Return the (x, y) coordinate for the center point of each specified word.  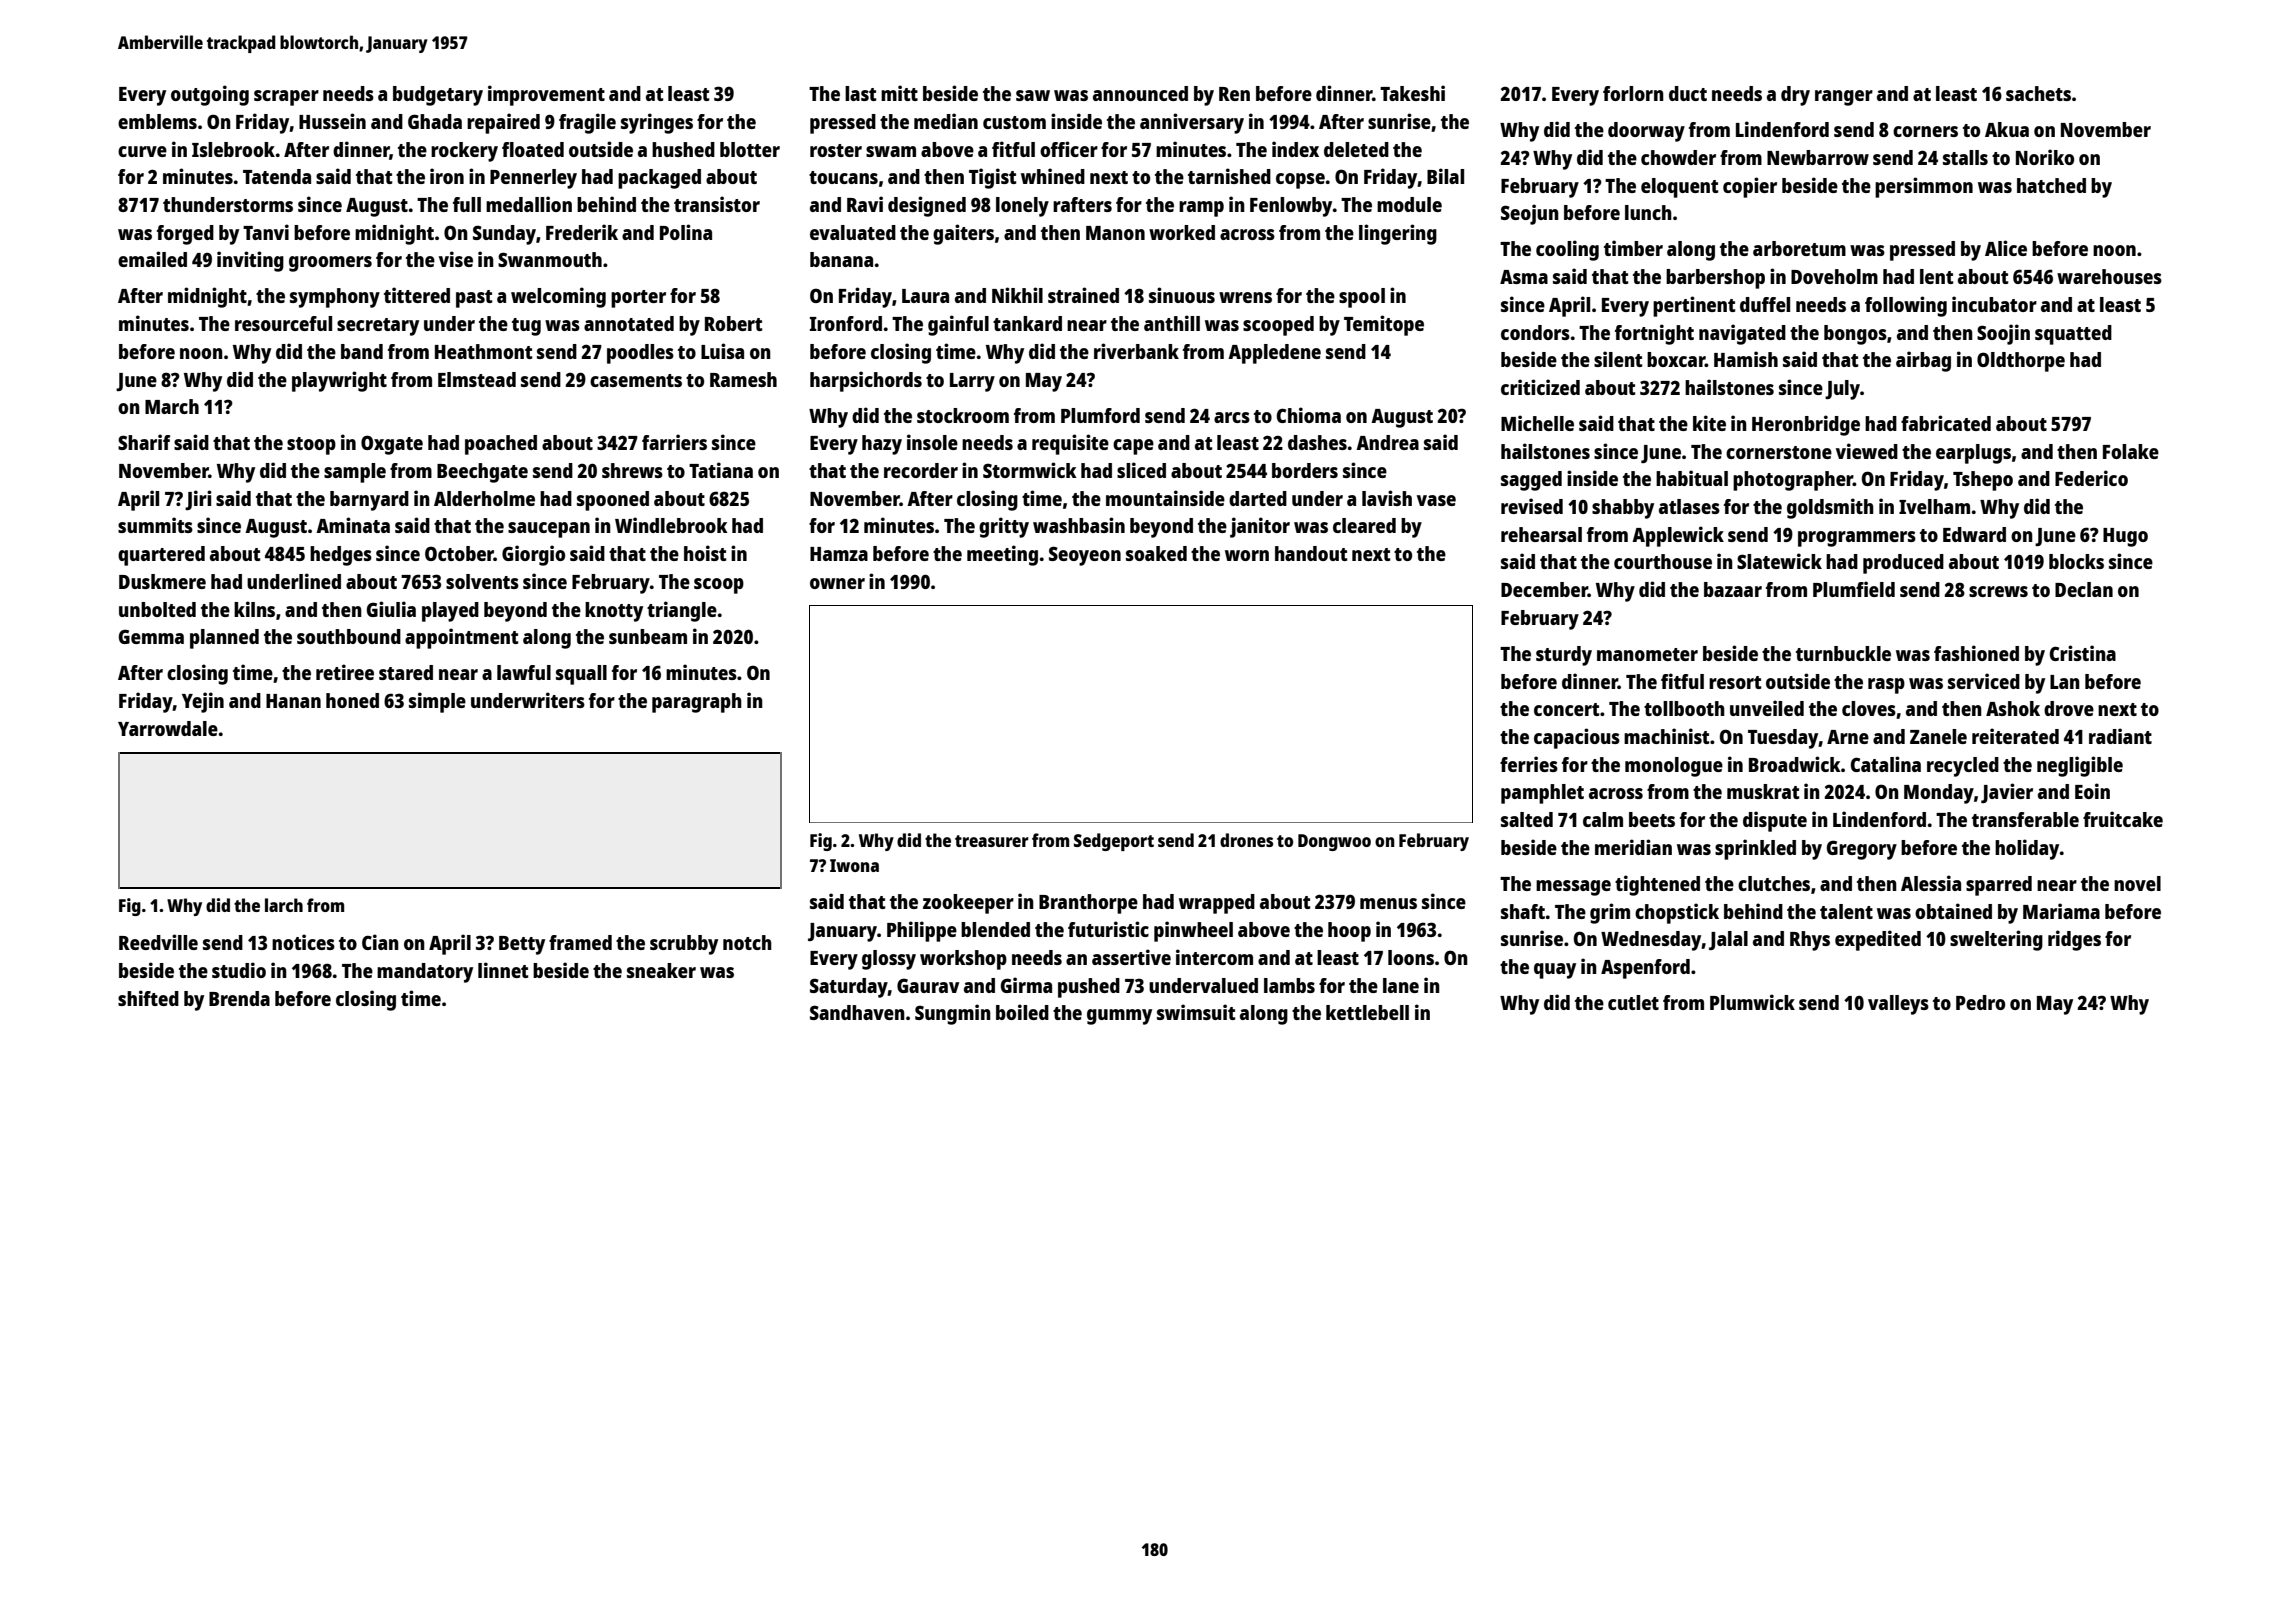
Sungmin (953, 1014)
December (1544, 589)
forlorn (1633, 93)
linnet (503, 970)
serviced (1984, 681)
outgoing (210, 95)
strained (1083, 295)
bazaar (1733, 589)
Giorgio (533, 555)
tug (526, 327)
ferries (1529, 764)
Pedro (1980, 1002)
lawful (524, 672)
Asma (1524, 277)
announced (1140, 93)
